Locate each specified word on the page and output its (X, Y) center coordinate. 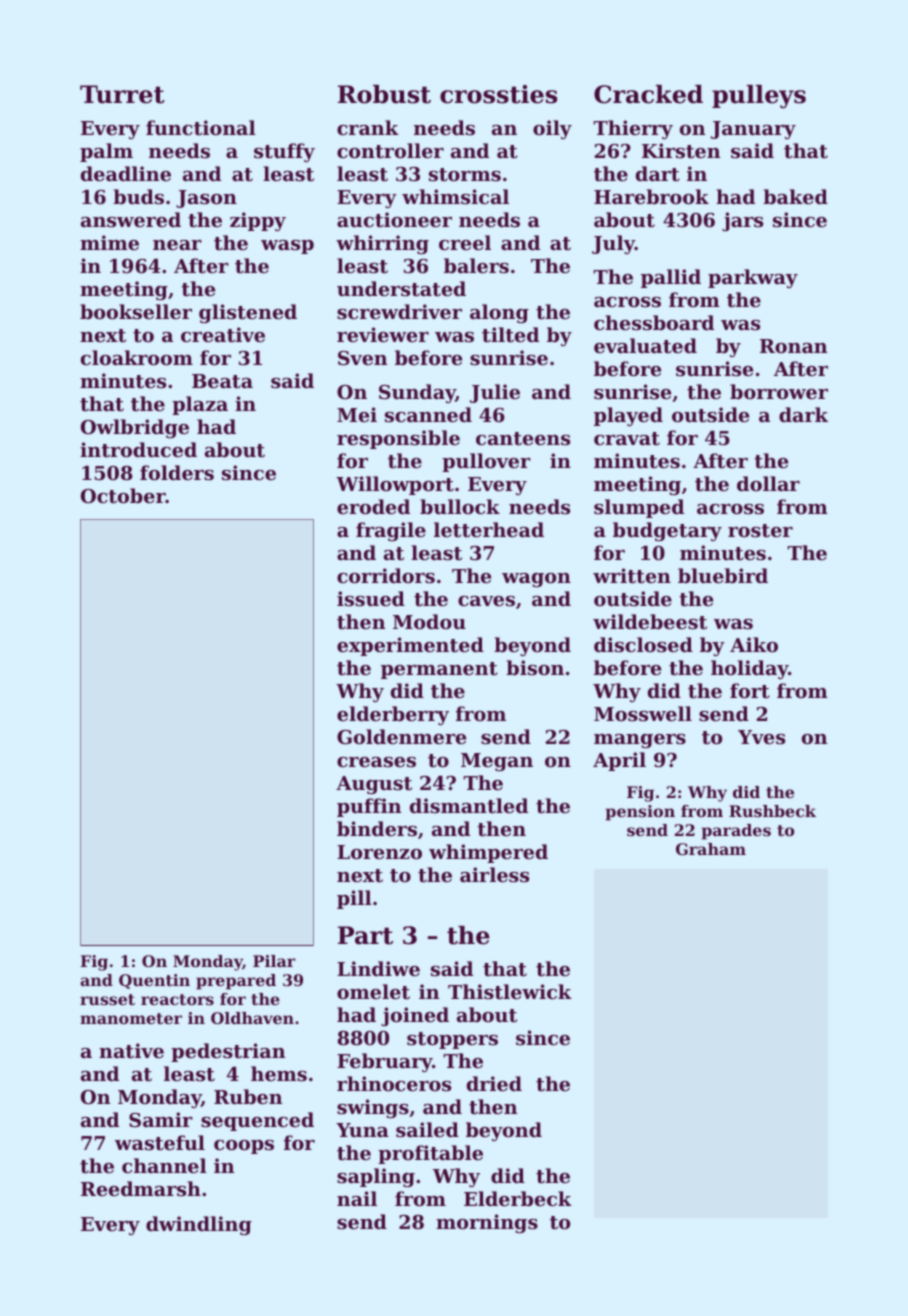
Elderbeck (518, 1198)
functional (201, 128)
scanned (428, 415)
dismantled (469, 806)
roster (760, 531)
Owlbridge (135, 428)
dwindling (199, 1225)
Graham (711, 849)
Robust (384, 94)
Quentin (154, 981)
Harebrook (651, 197)
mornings (487, 1223)
